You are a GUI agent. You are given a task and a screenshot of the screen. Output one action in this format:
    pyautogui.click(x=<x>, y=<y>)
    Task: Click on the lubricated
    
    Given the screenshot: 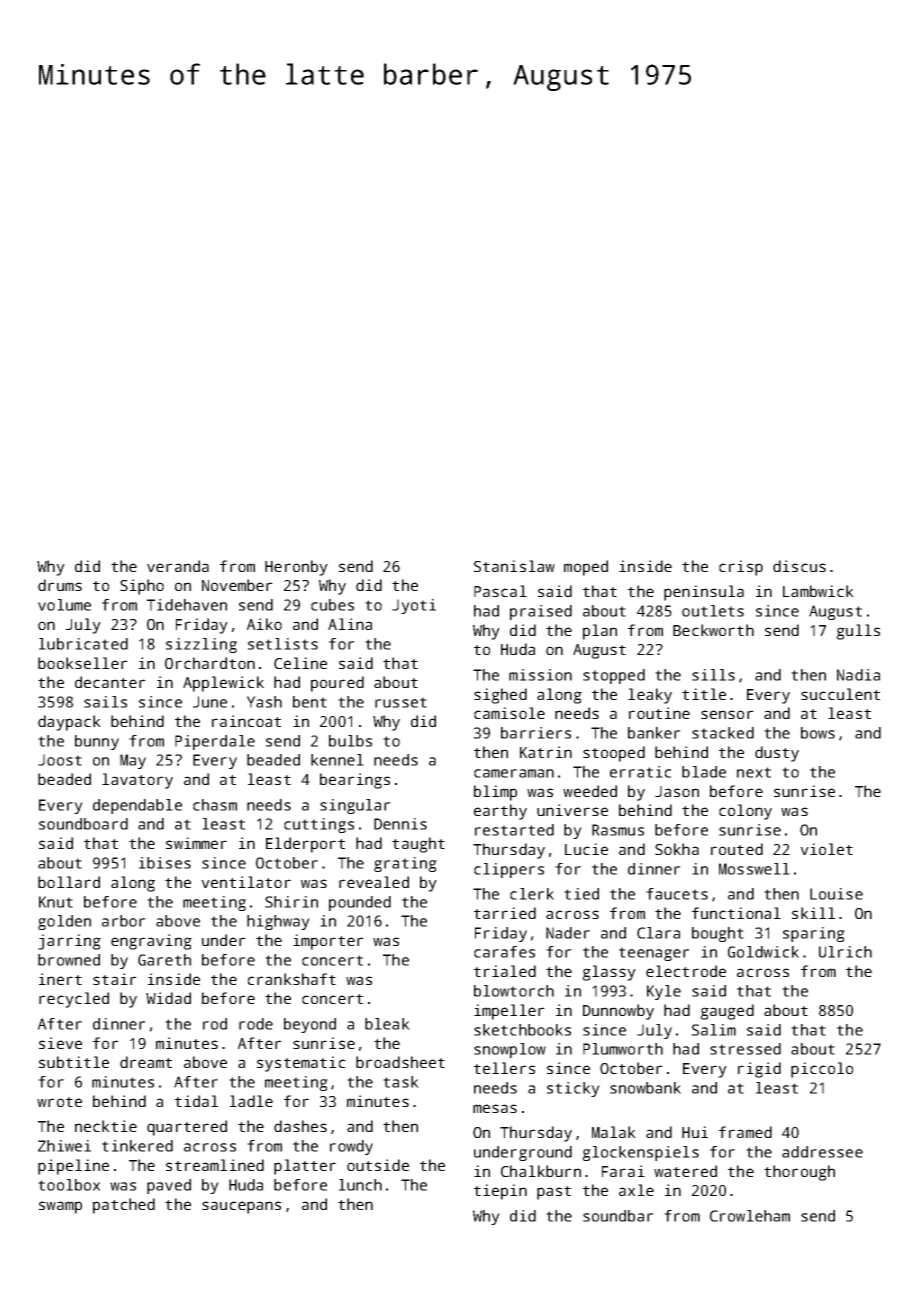 What is the action you would take?
    pyautogui.click(x=83, y=644)
